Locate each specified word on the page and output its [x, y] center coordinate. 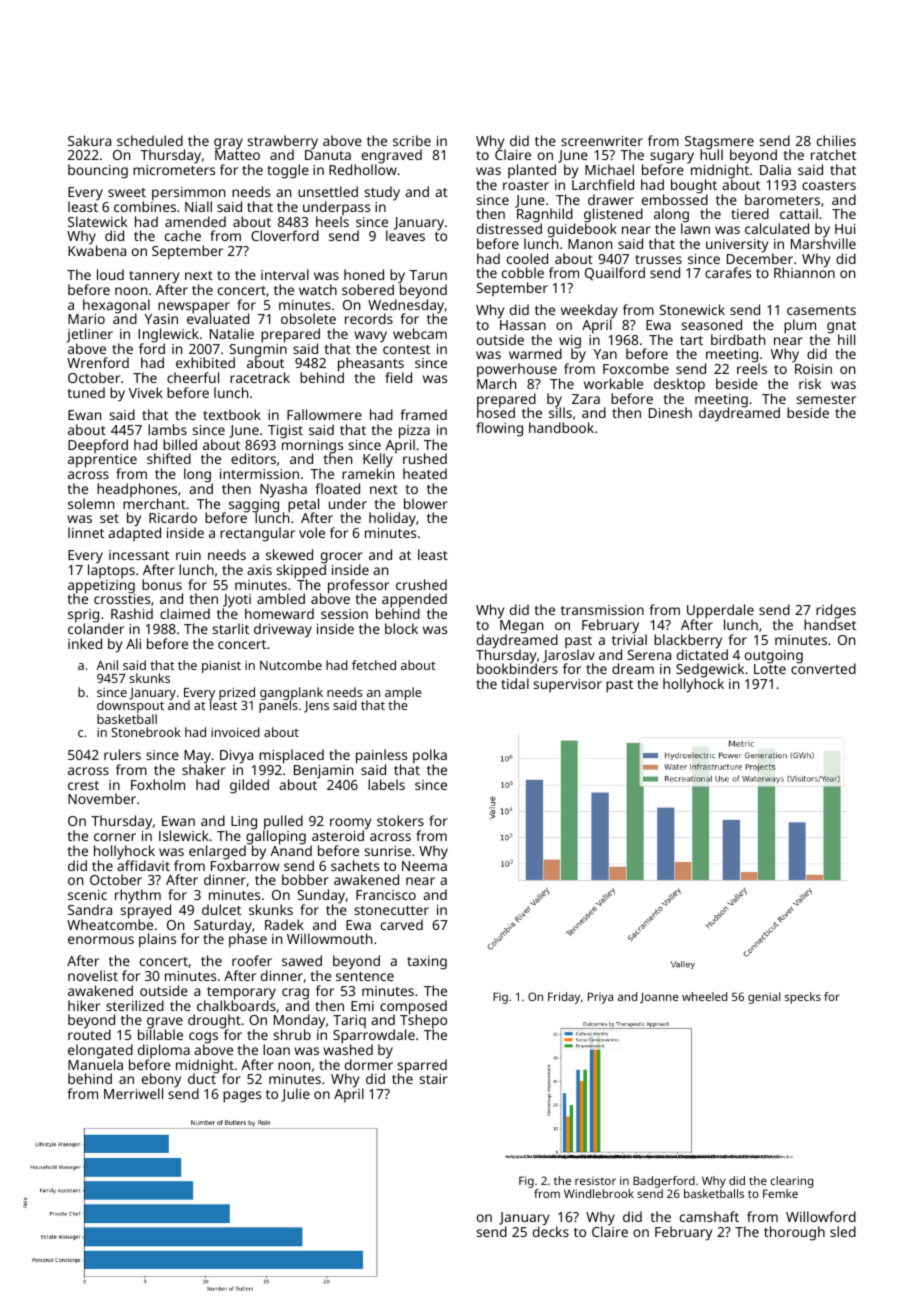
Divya [236, 757]
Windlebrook [599, 1193]
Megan [521, 627]
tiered [750, 213]
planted [532, 171]
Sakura [89, 140]
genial [764, 998]
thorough [794, 1233]
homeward [279, 613]
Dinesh [670, 412]
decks [551, 1231]
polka [430, 756]
